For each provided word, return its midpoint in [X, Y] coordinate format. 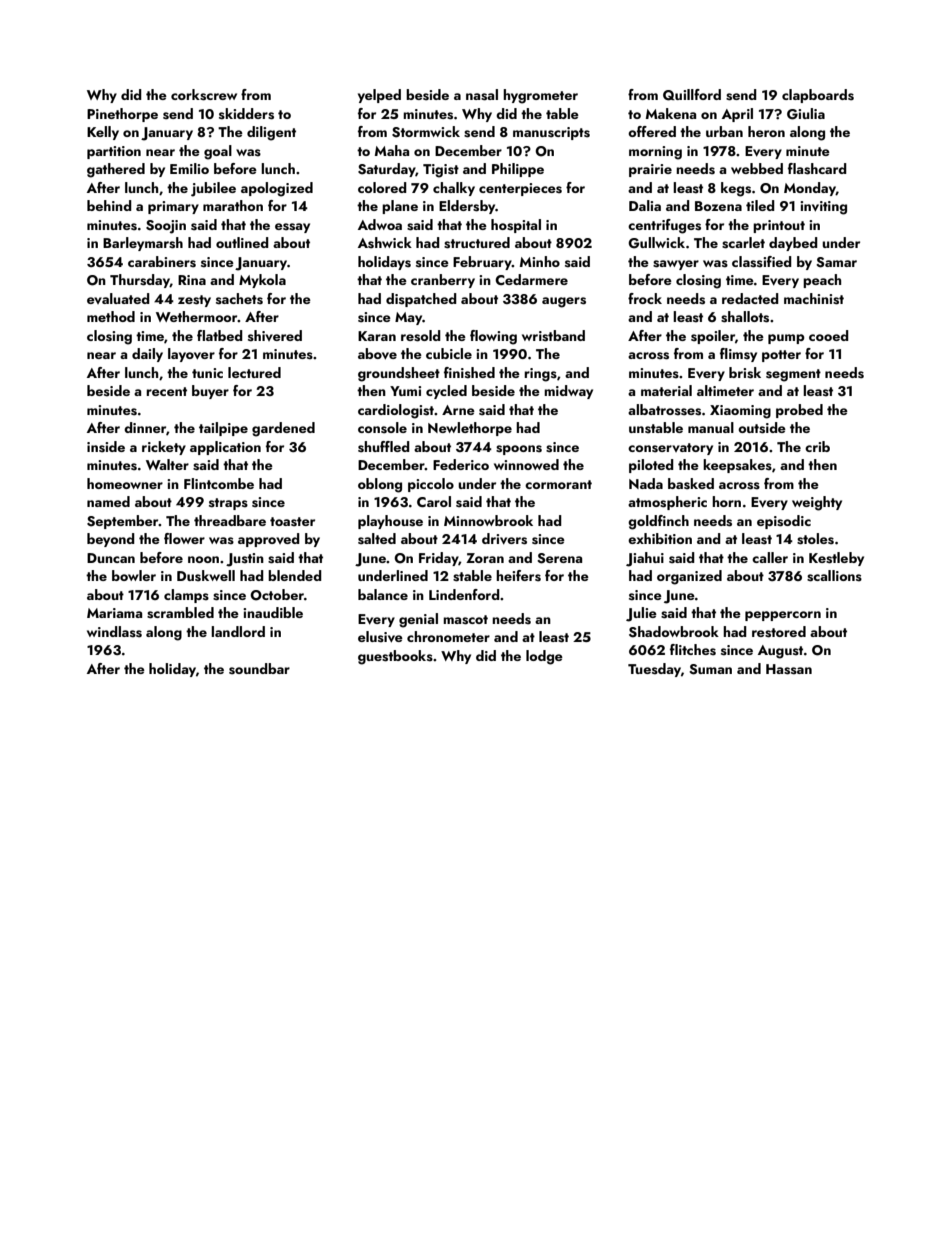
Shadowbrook [674, 632]
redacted [750, 298]
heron [766, 131]
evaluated [118, 298]
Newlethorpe [470, 429]
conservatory [670, 449]
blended [295, 575]
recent [166, 391]
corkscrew [204, 95]
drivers [504, 539]
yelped [379, 96]
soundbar [259, 669]
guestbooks [395, 657]
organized [689, 577]
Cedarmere [531, 279]
